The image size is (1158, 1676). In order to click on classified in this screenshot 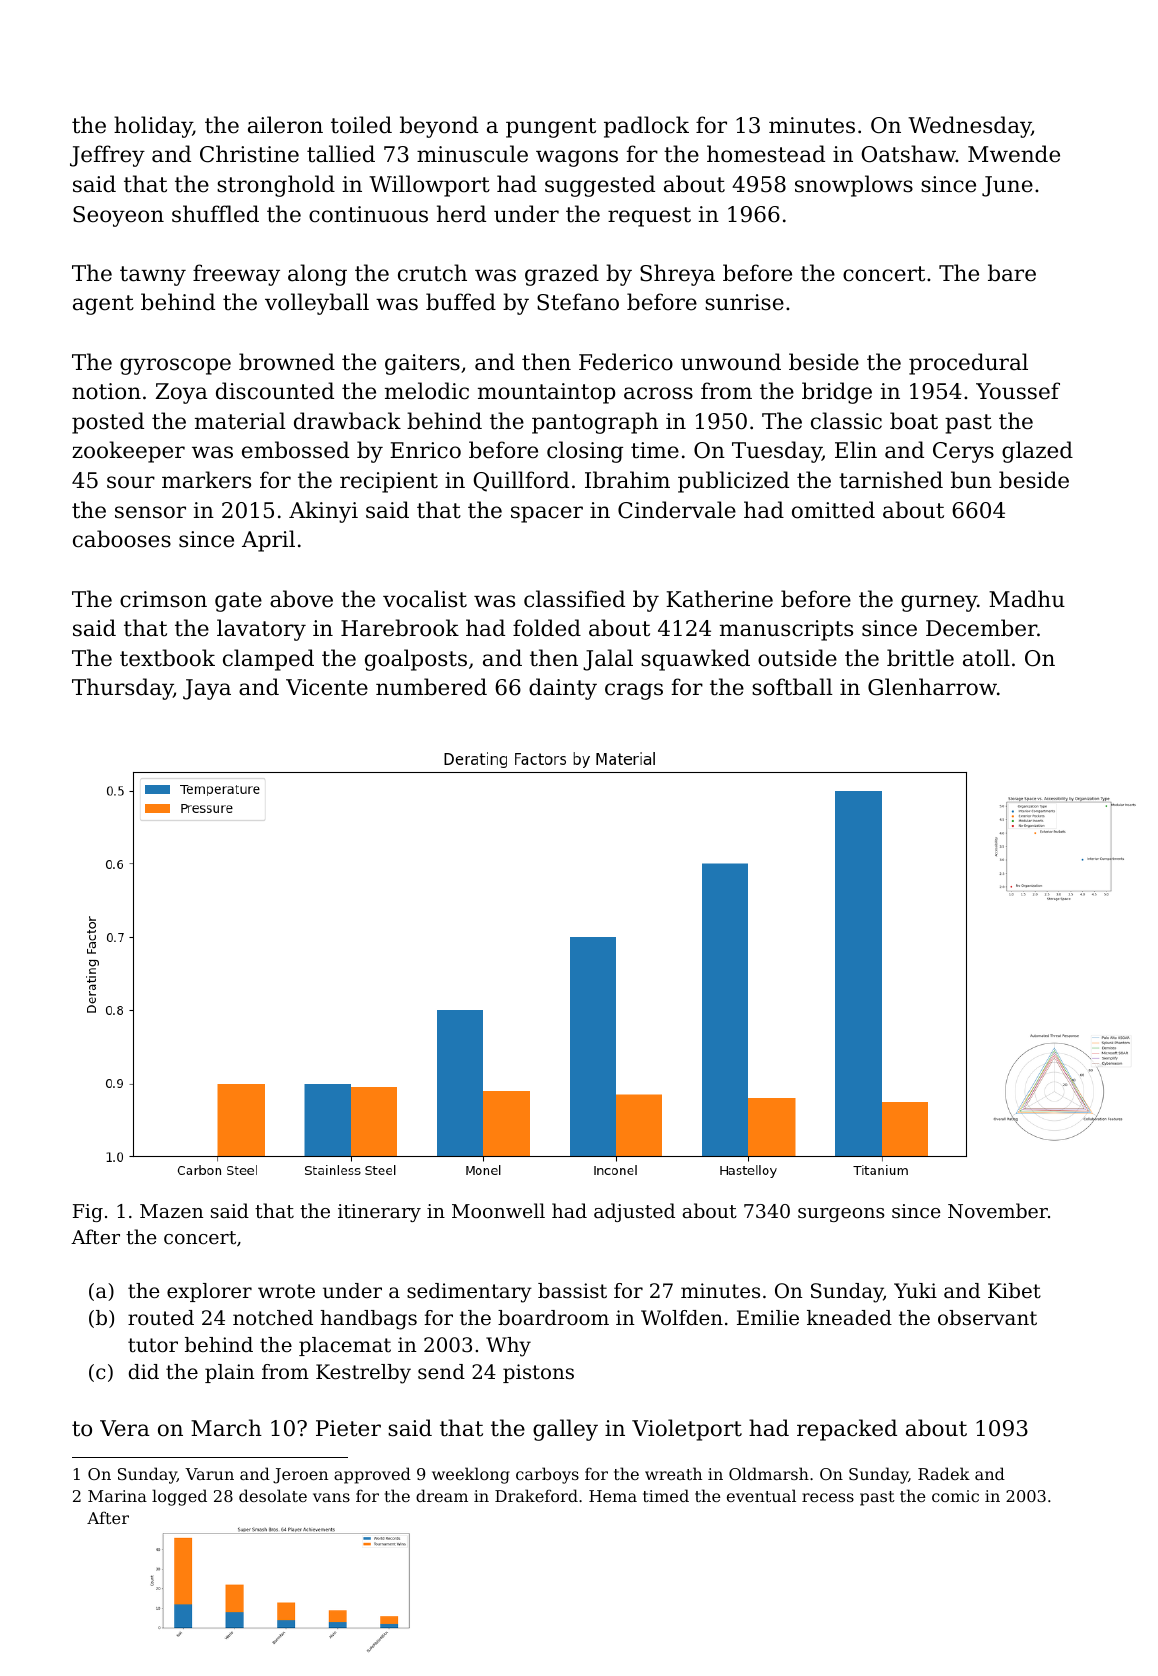, I will do `click(574, 599)`.
